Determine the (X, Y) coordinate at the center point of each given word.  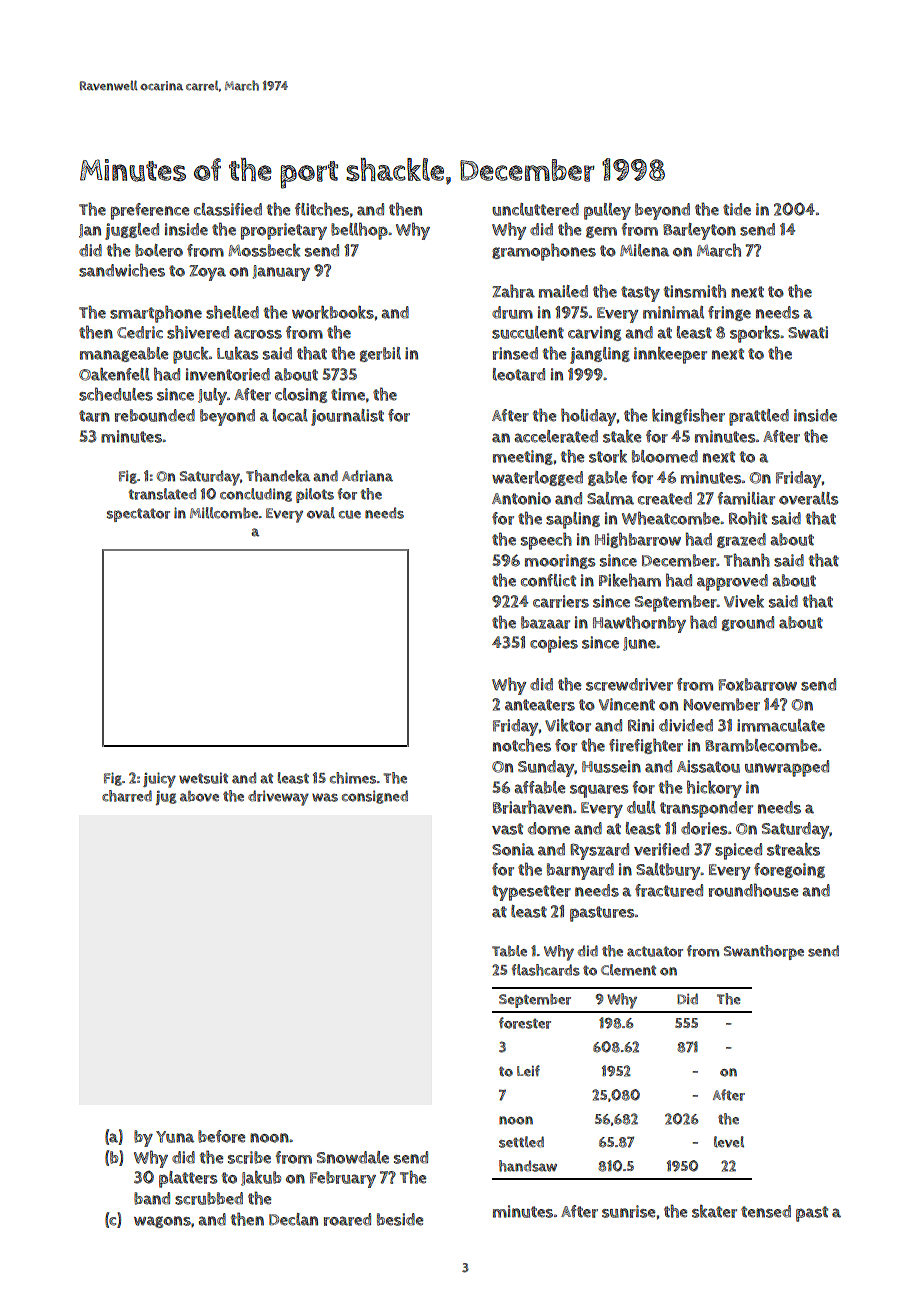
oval (321, 513)
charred (127, 796)
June (639, 644)
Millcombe (224, 513)
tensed (766, 1211)
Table (509, 951)
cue (350, 514)
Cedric (140, 332)
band (152, 1198)
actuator (655, 951)
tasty (640, 294)
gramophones (544, 252)
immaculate (781, 725)
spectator (138, 515)
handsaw (528, 1166)
